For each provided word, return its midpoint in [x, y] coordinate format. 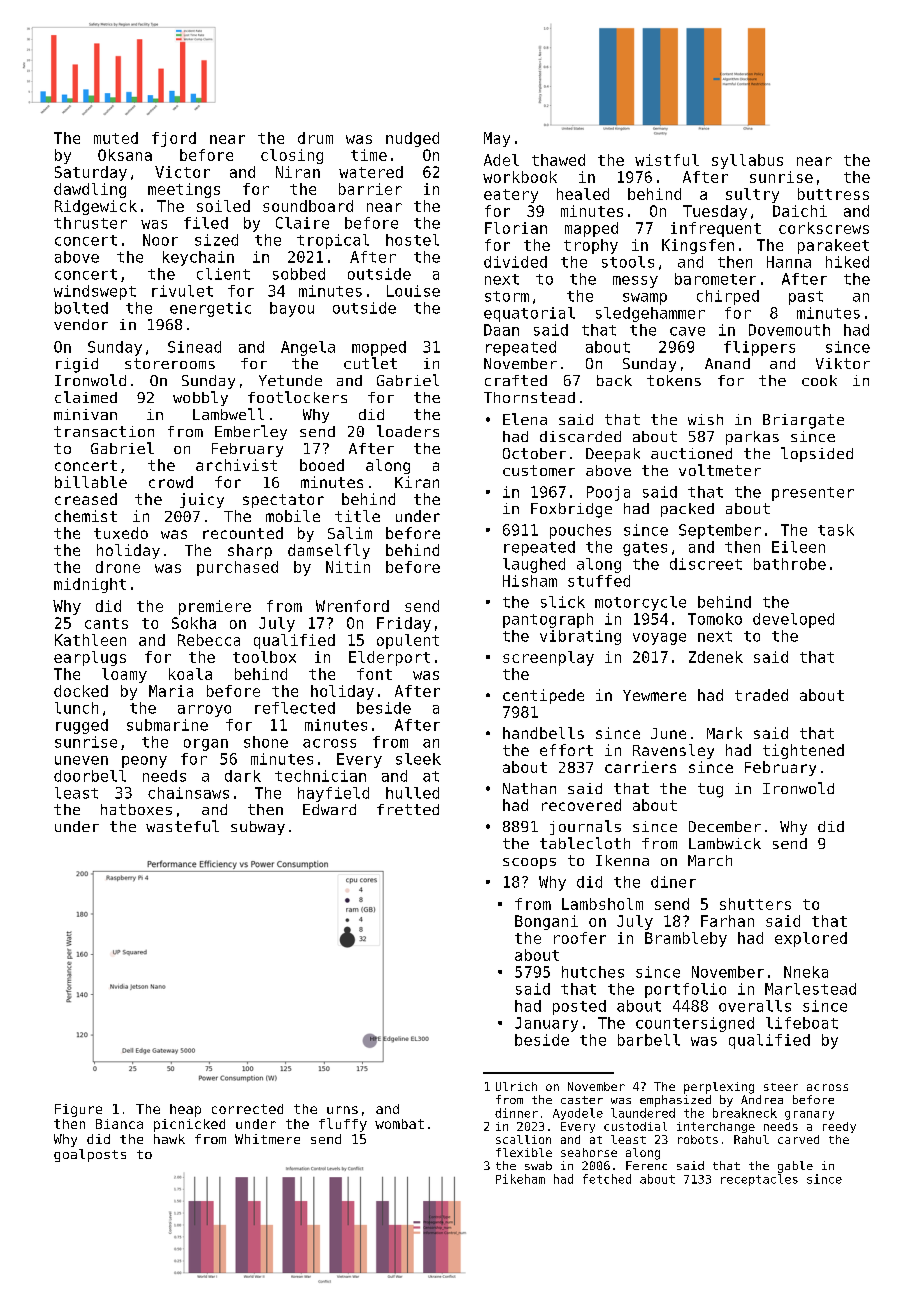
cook [819, 380]
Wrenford [352, 606]
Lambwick [725, 843]
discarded [580, 436]
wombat [399, 1124]
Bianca [119, 1124]
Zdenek [716, 657]
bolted [81, 308]
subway [258, 828]
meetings [184, 190]
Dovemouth [789, 330]
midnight [90, 585]
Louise [413, 291]
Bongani [546, 922]
